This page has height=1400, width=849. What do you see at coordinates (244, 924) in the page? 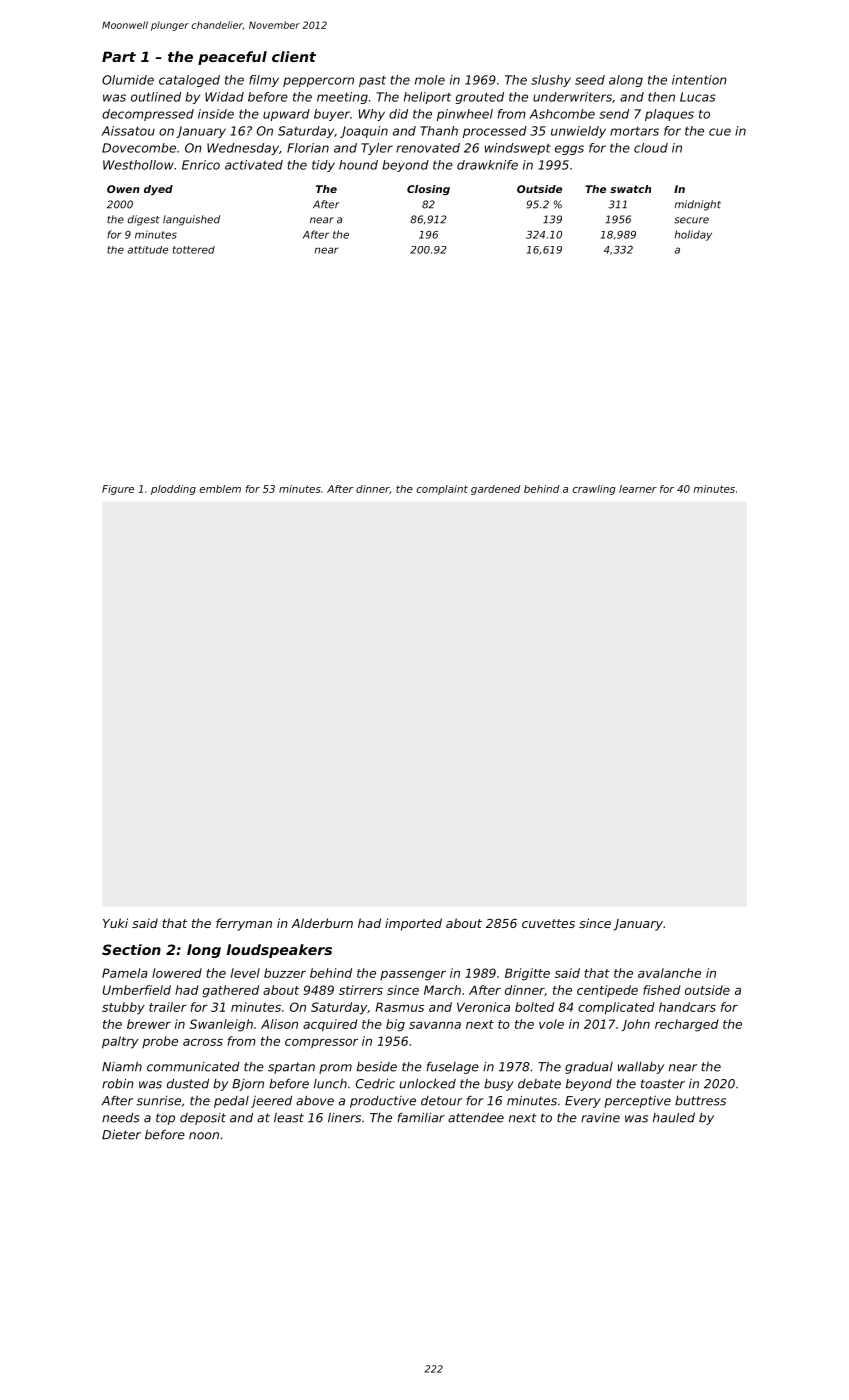
I see `ferryman` at bounding box center [244, 924].
